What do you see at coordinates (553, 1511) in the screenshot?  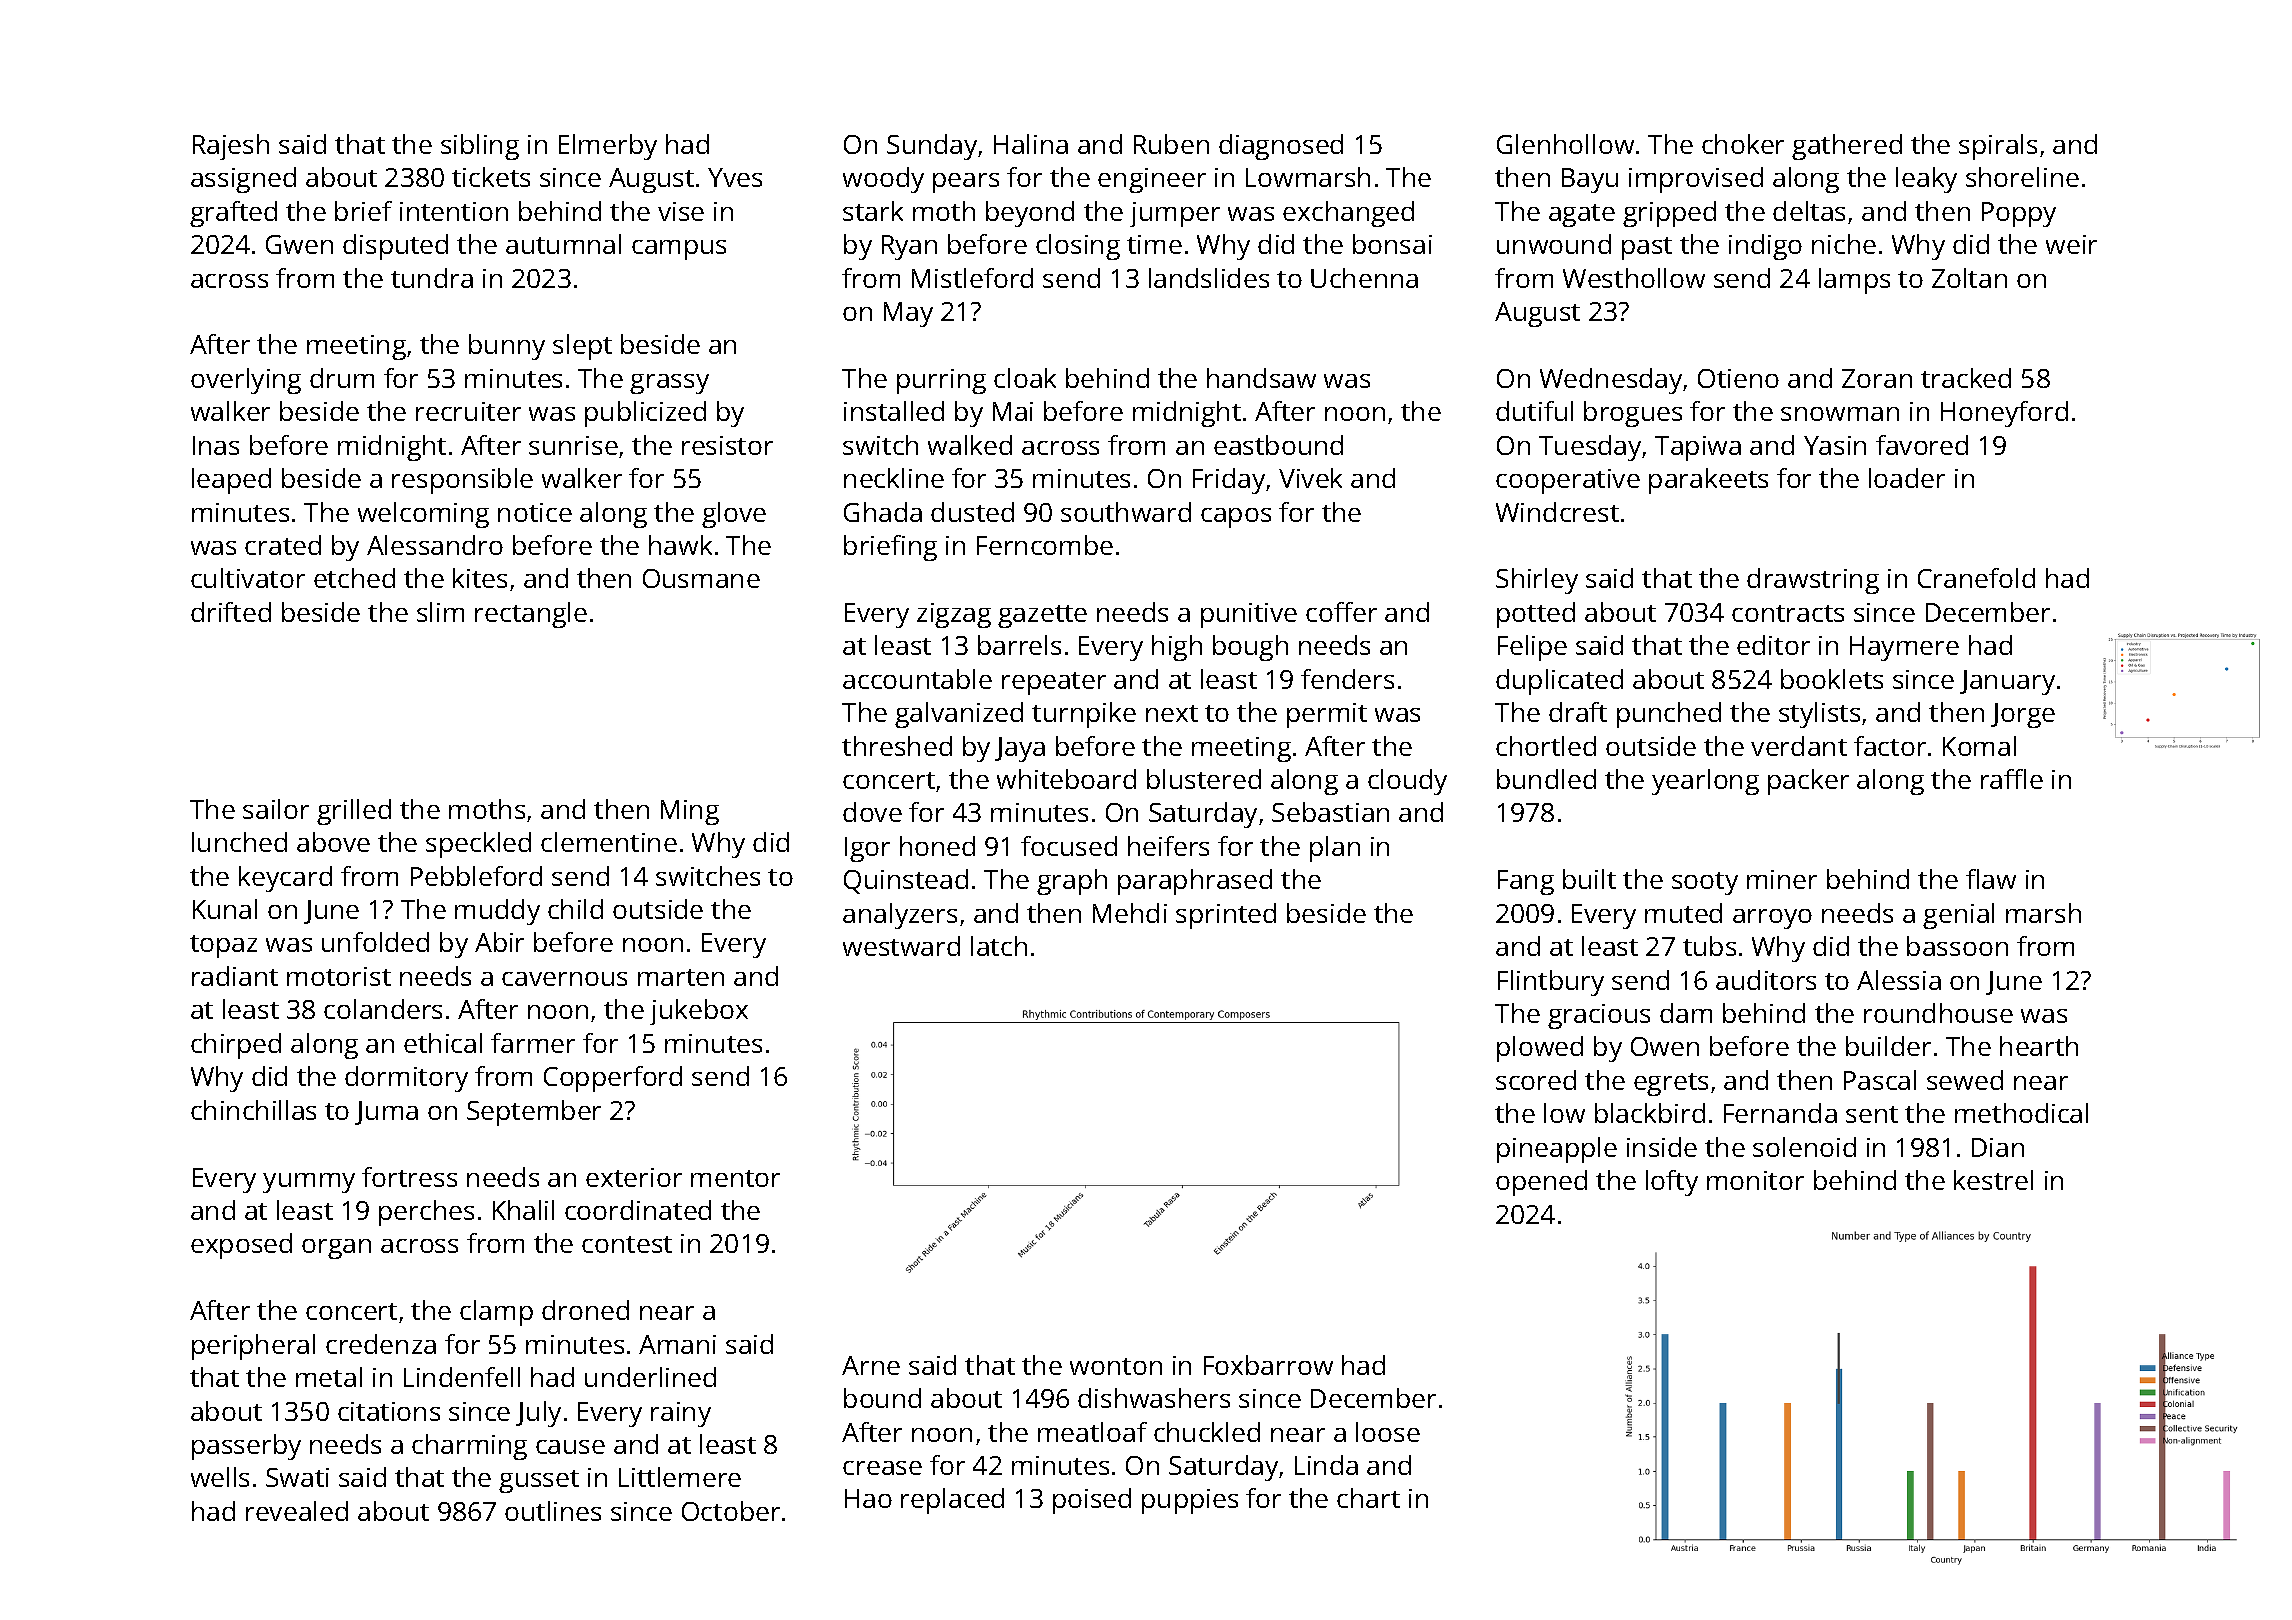 I see `outlines` at bounding box center [553, 1511].
